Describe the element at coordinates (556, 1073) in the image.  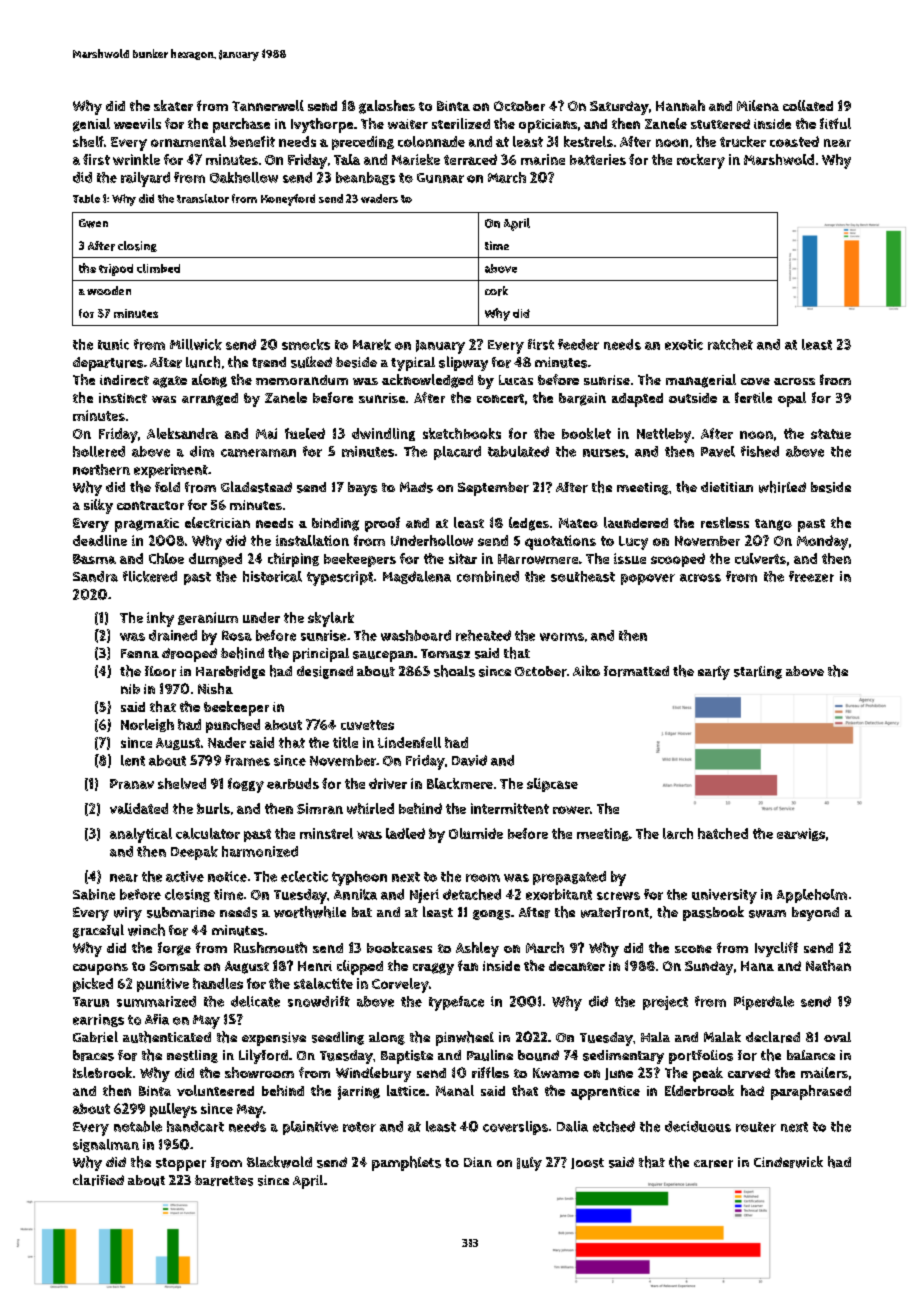
I see `Kwame` at that location.
